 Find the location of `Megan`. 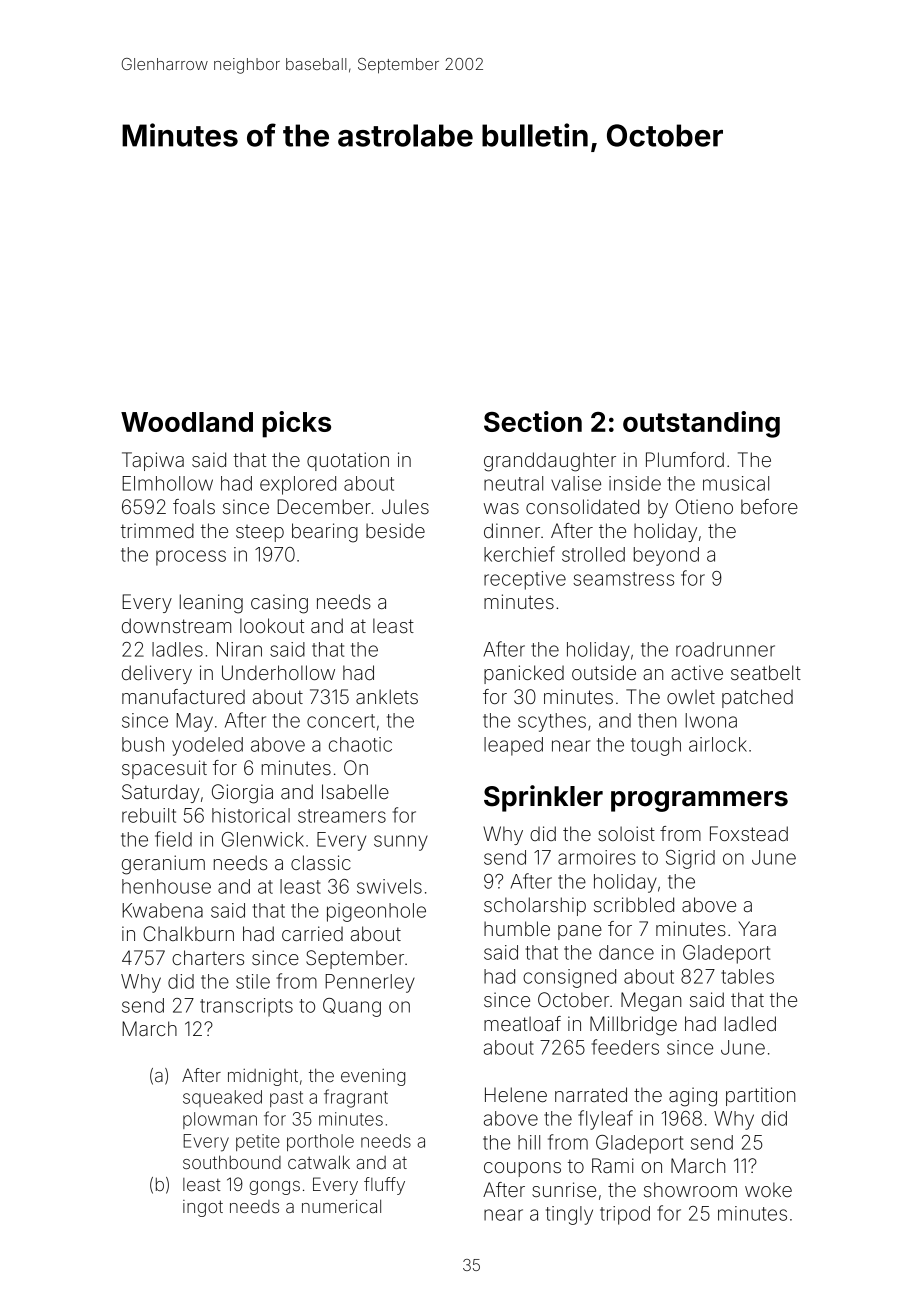

Megan is located at coordinates (651, 1002).
